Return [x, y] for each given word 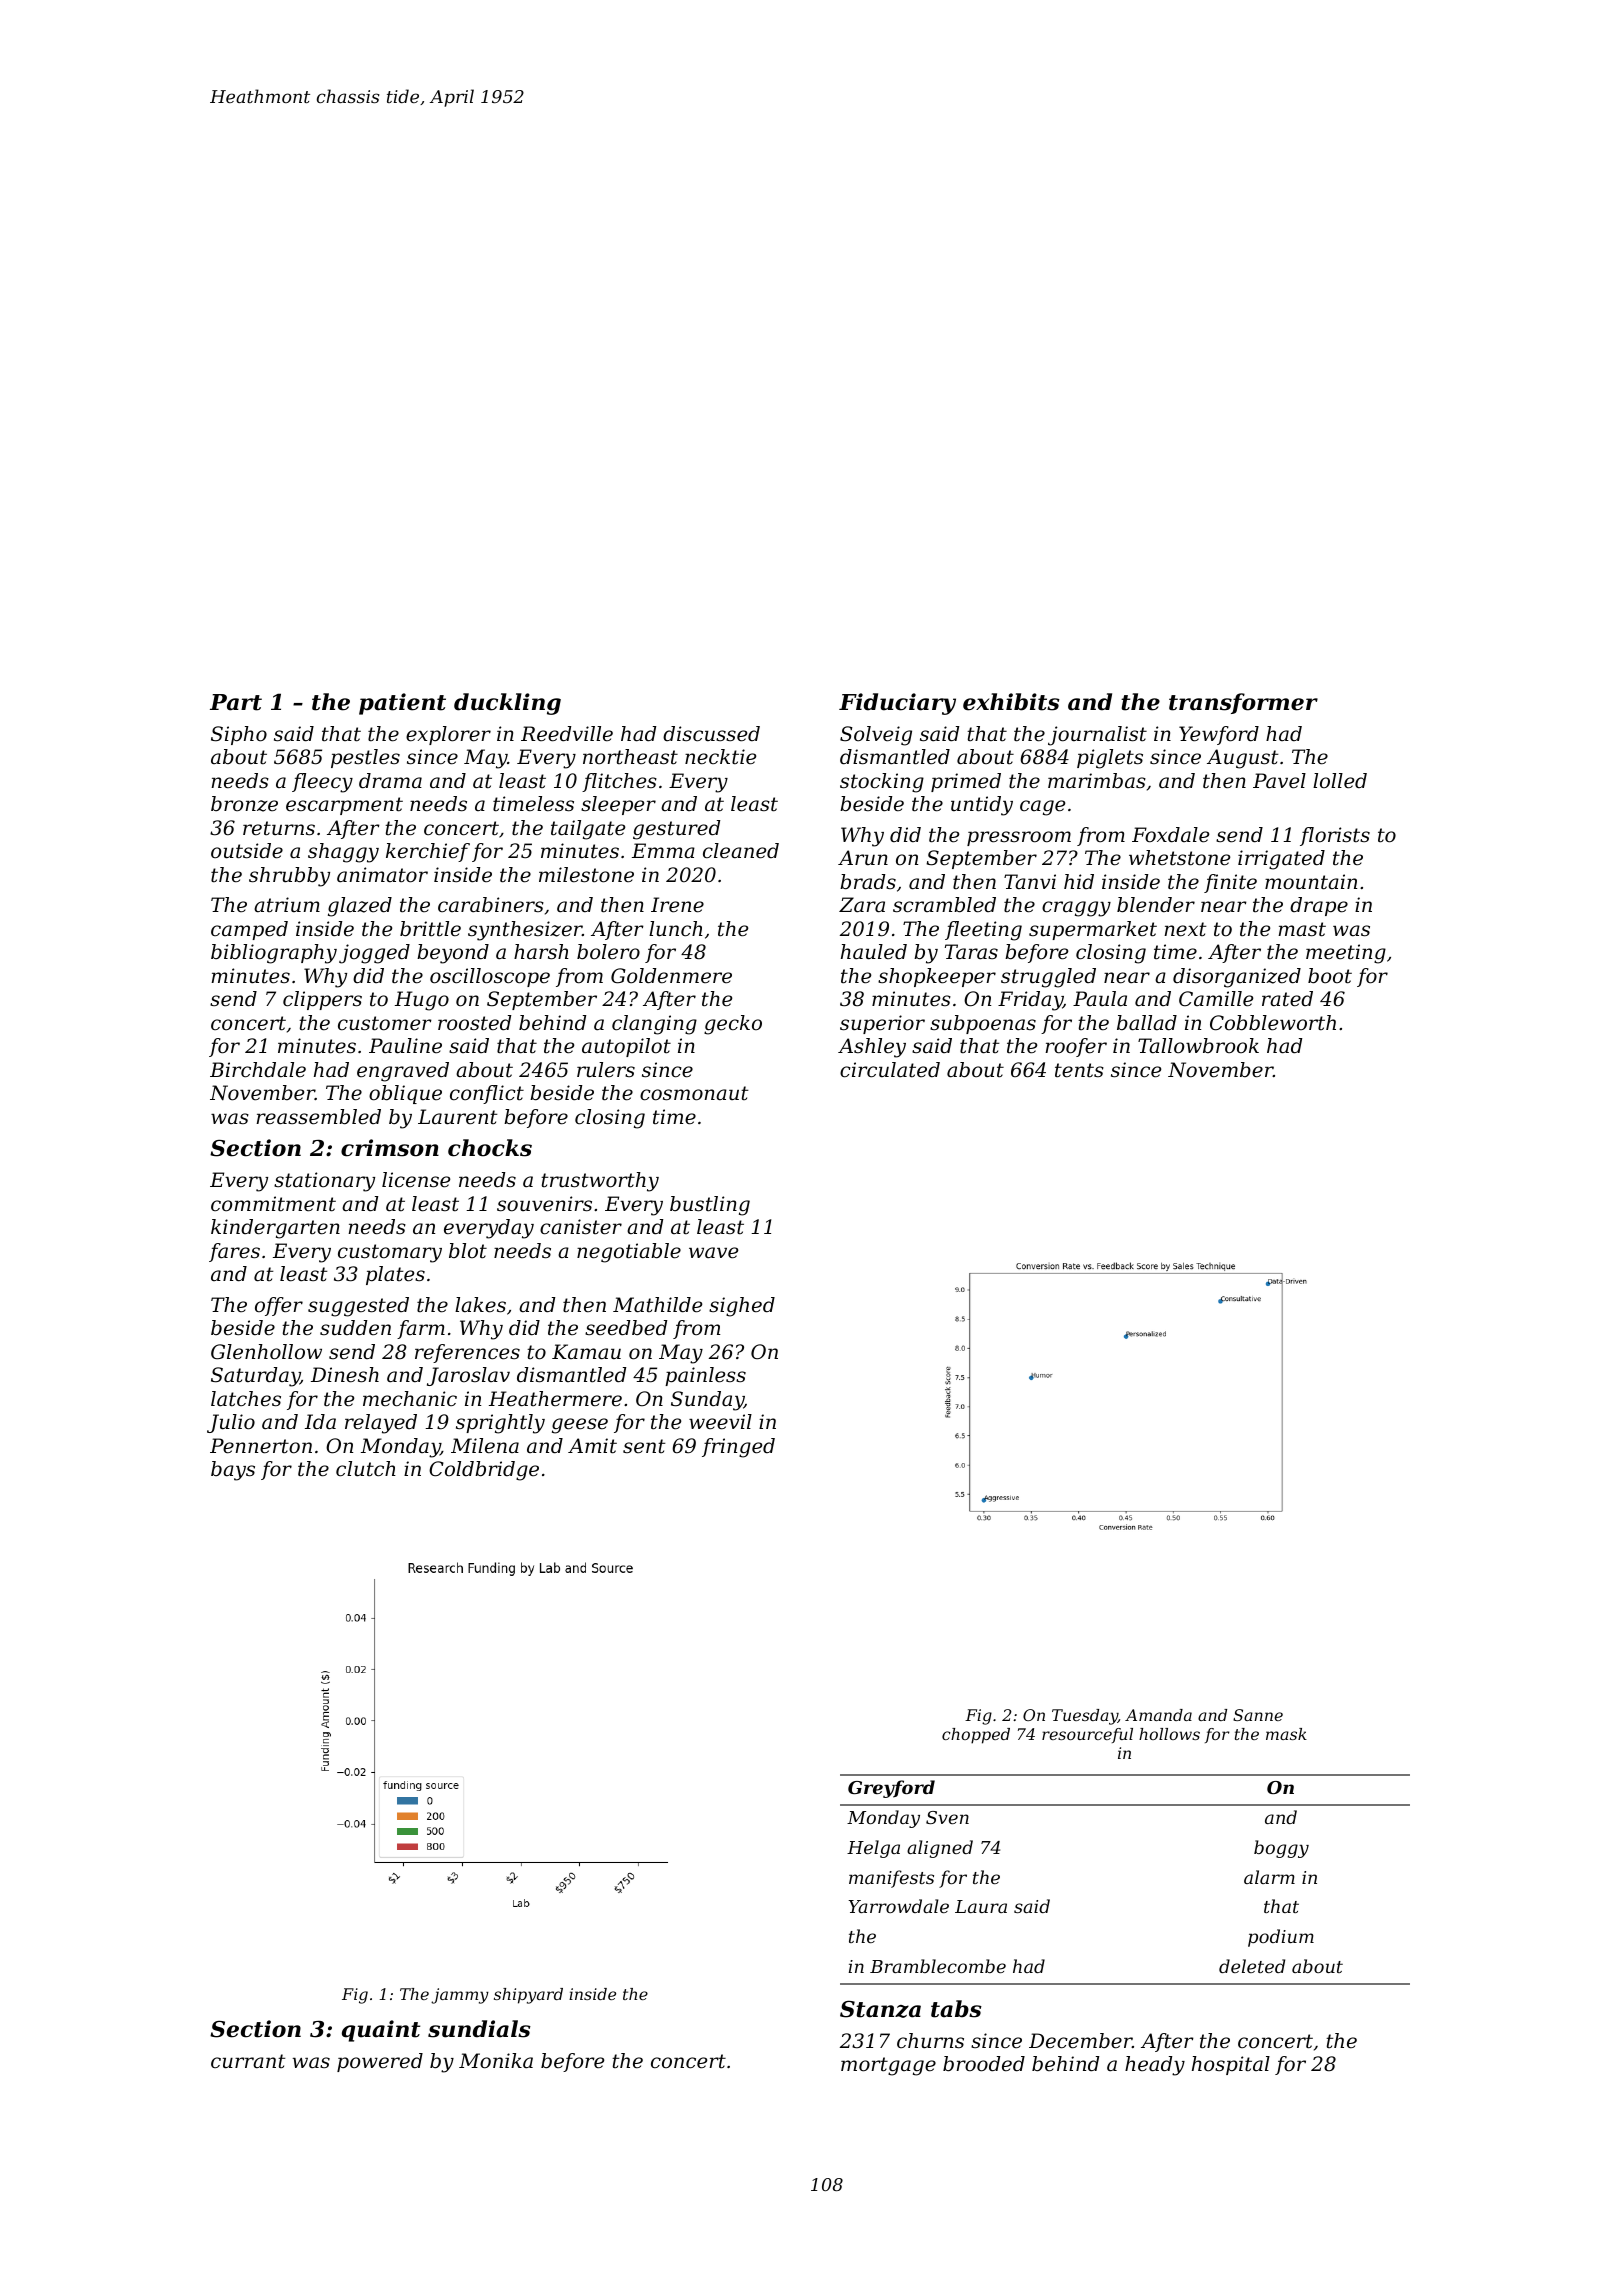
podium [1281, 1938]
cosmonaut [694, 1093]
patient [402, 704]
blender [1156, 905]
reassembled [318, 1117]
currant [248, 2061]
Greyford [891, 1789]
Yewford [1219, 735]
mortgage [888, 2066]
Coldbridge [484, 1471]
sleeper [618, 805]
